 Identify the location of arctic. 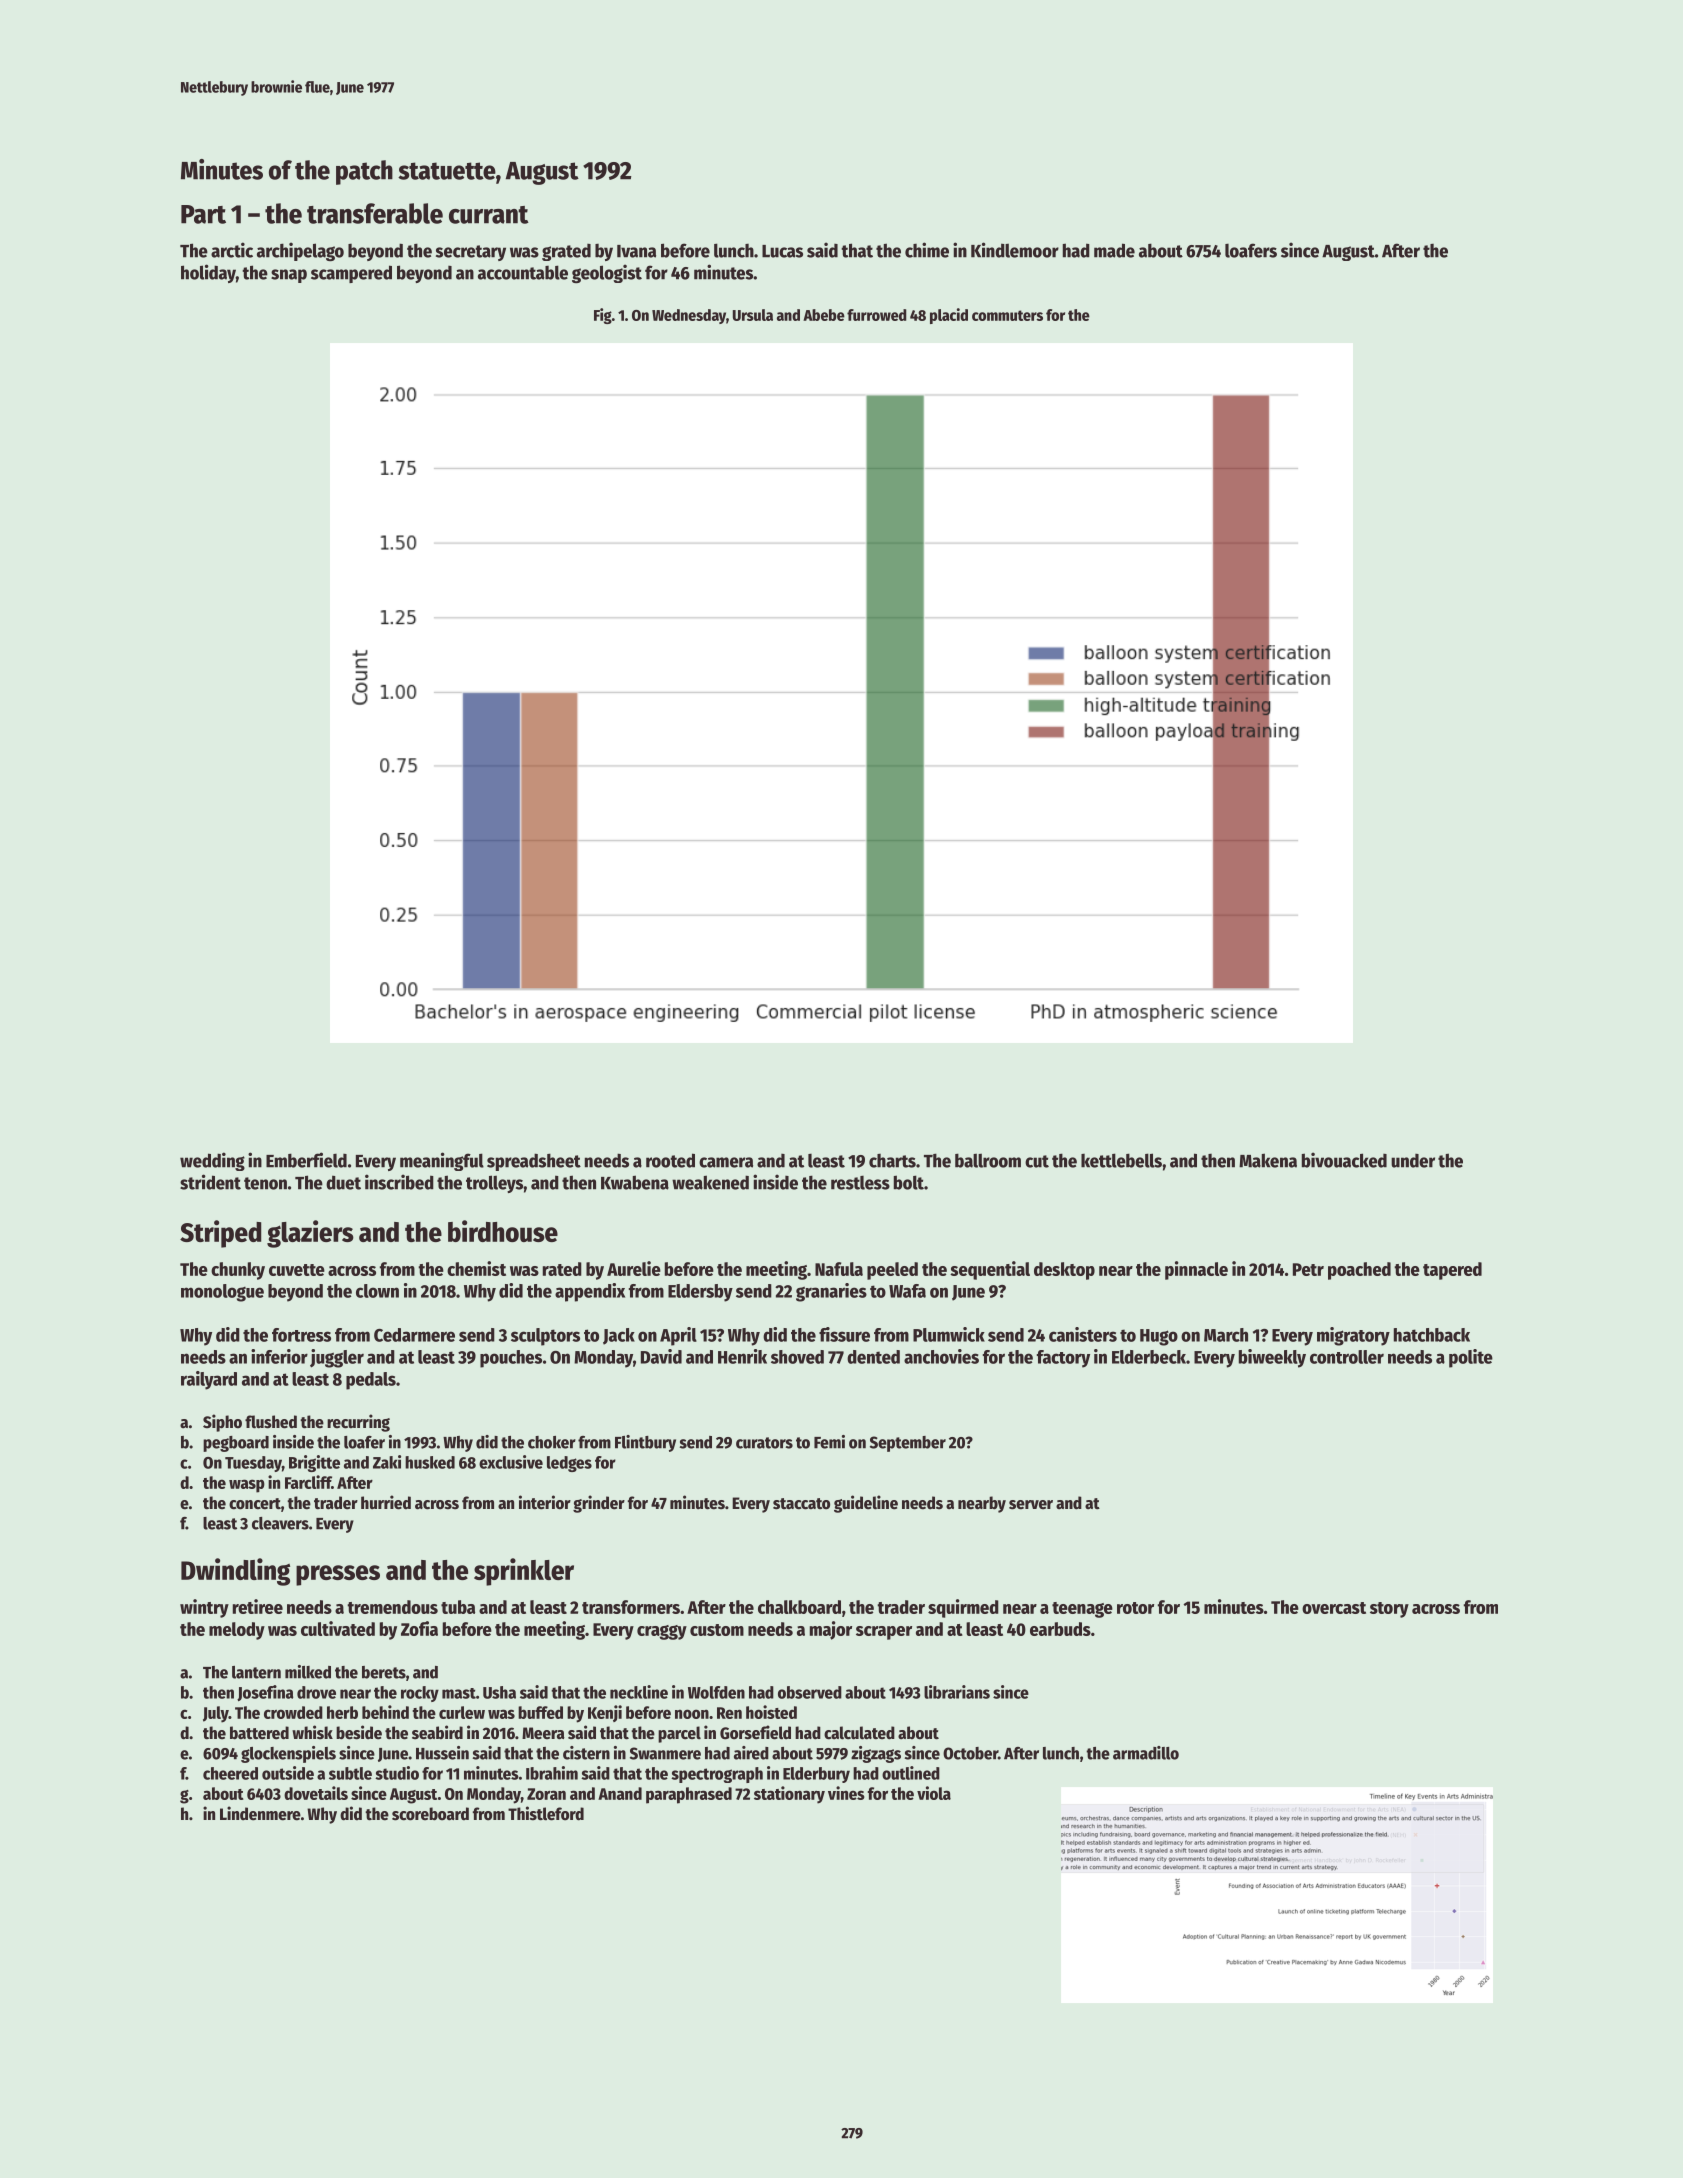
(232, 250).
